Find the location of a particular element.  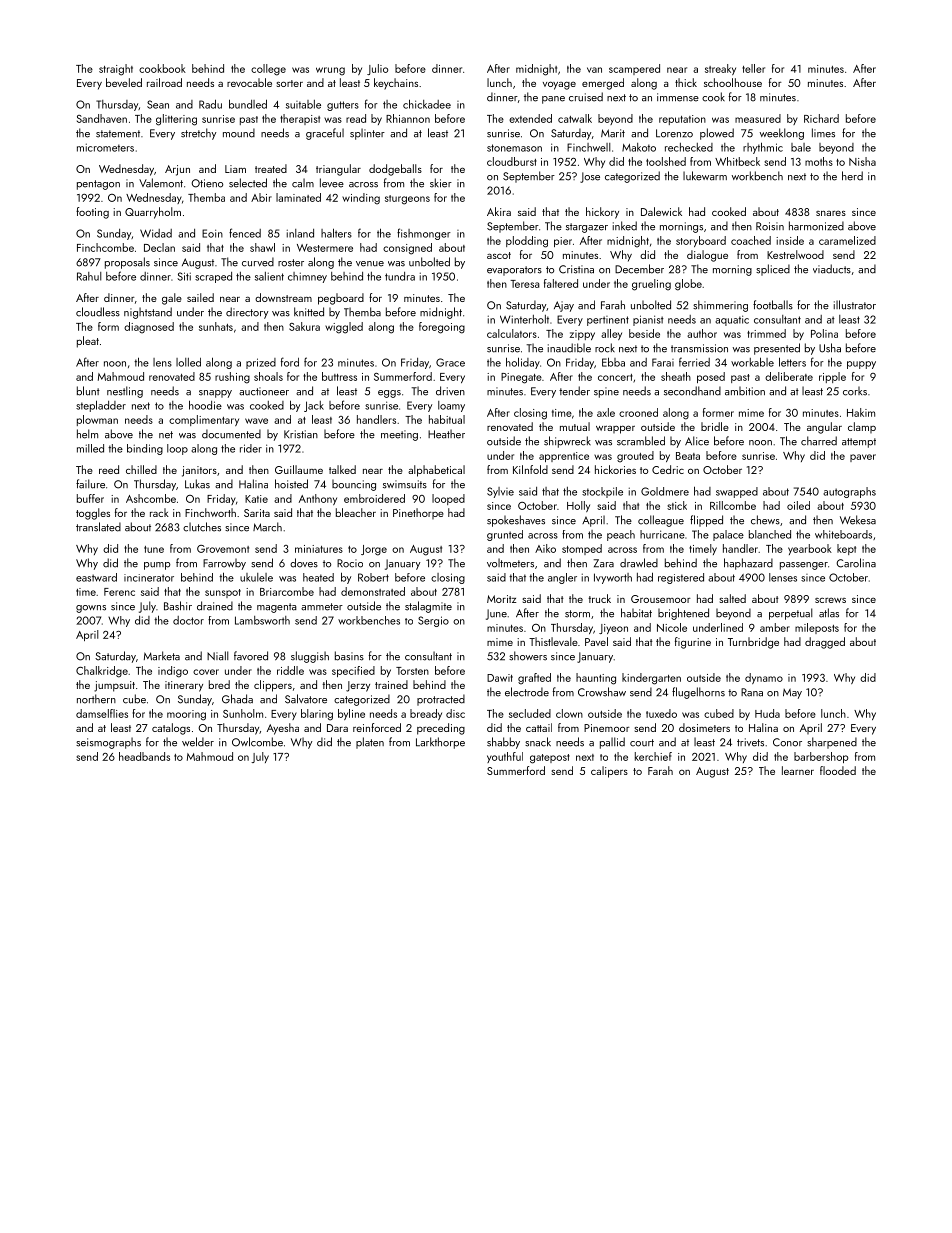

Nisha is located at coordinates (862, 161).
